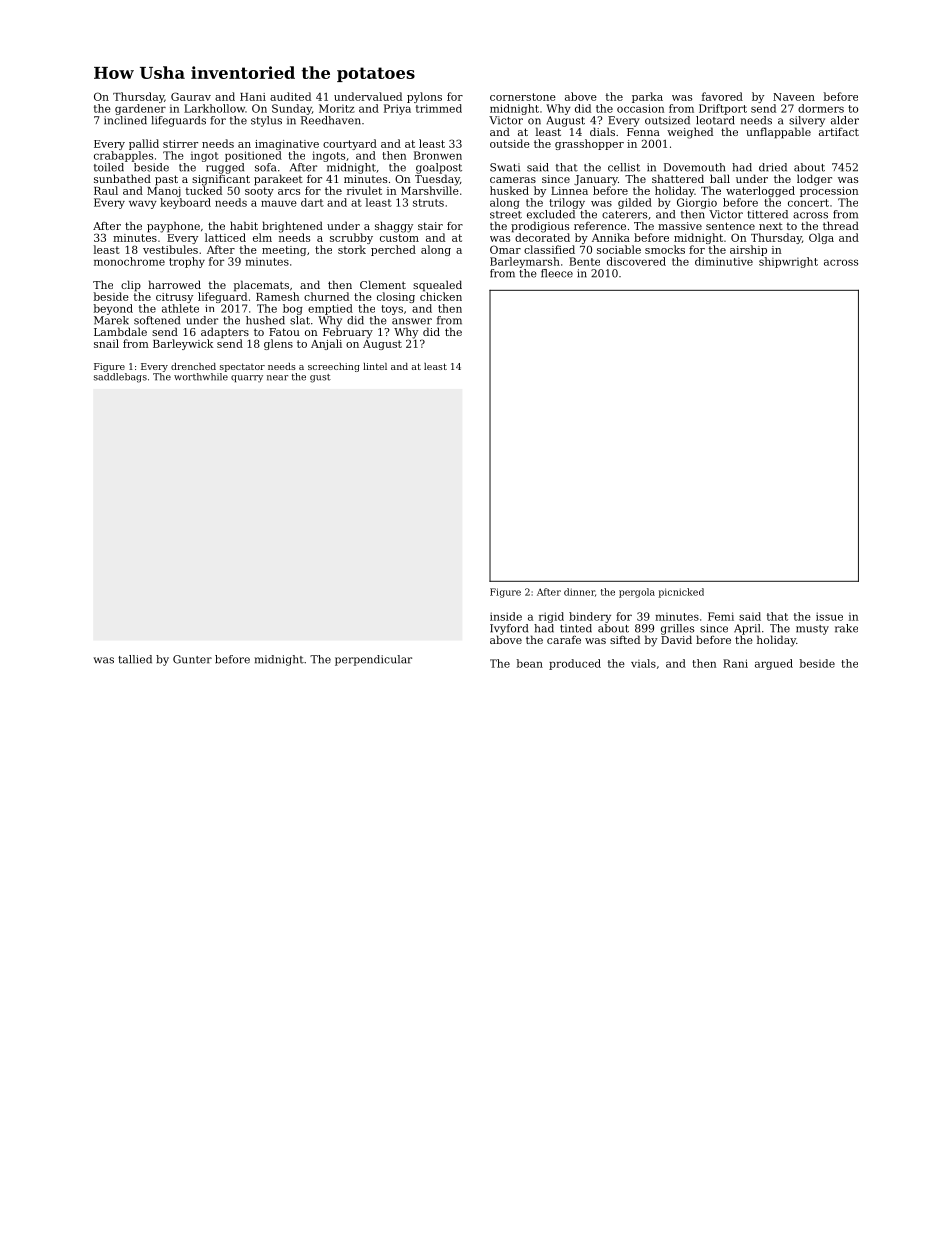 This screenshot has height=1233, width=952. What do you see at coordinates (677, 629) in the screenshot?
I see `grilles` at bounding box center [677, 629].
